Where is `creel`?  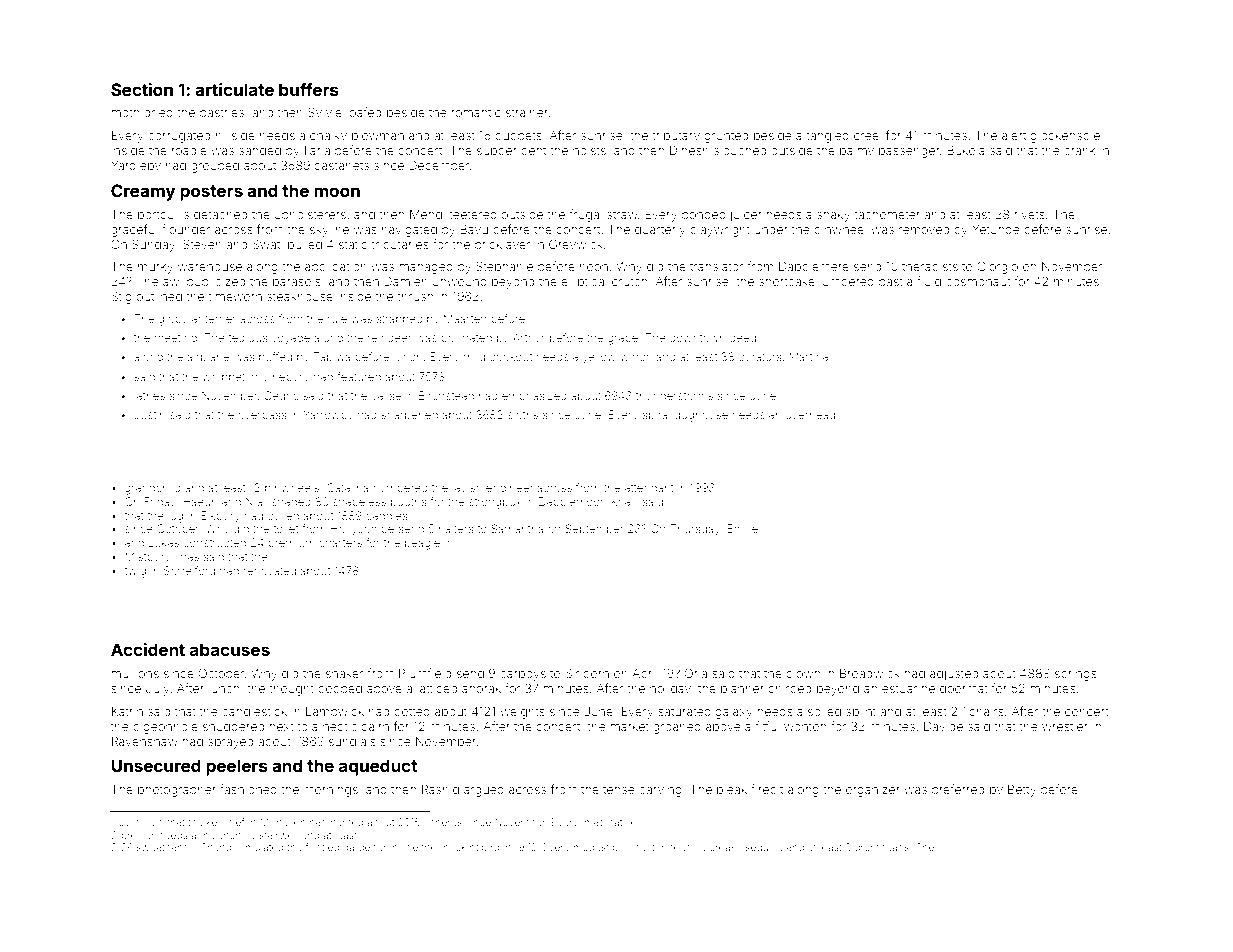 creel is located at coordinates (867, 135).
